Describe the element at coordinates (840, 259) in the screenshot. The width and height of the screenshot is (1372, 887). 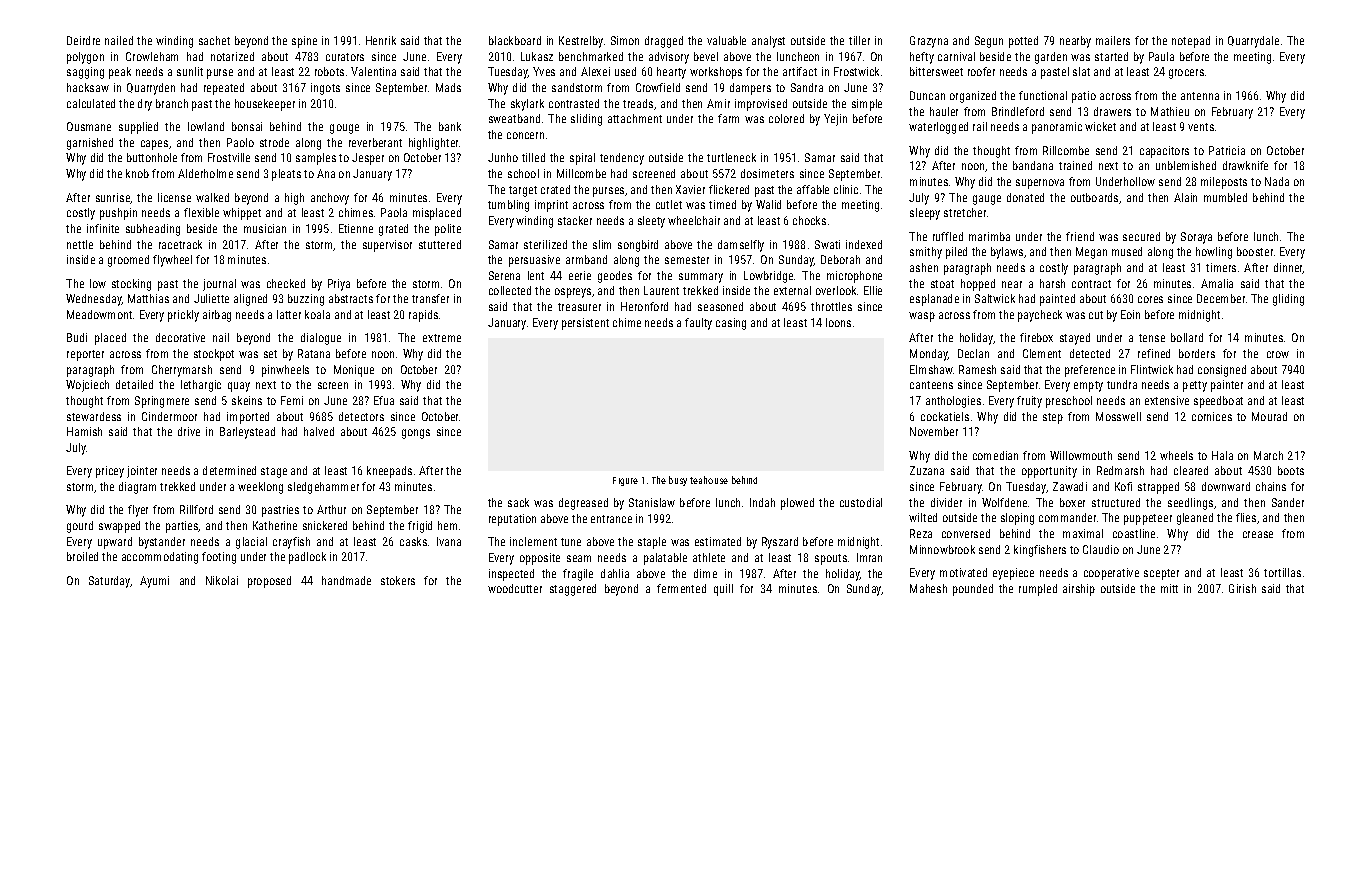
I see `Deborah` at that location.
